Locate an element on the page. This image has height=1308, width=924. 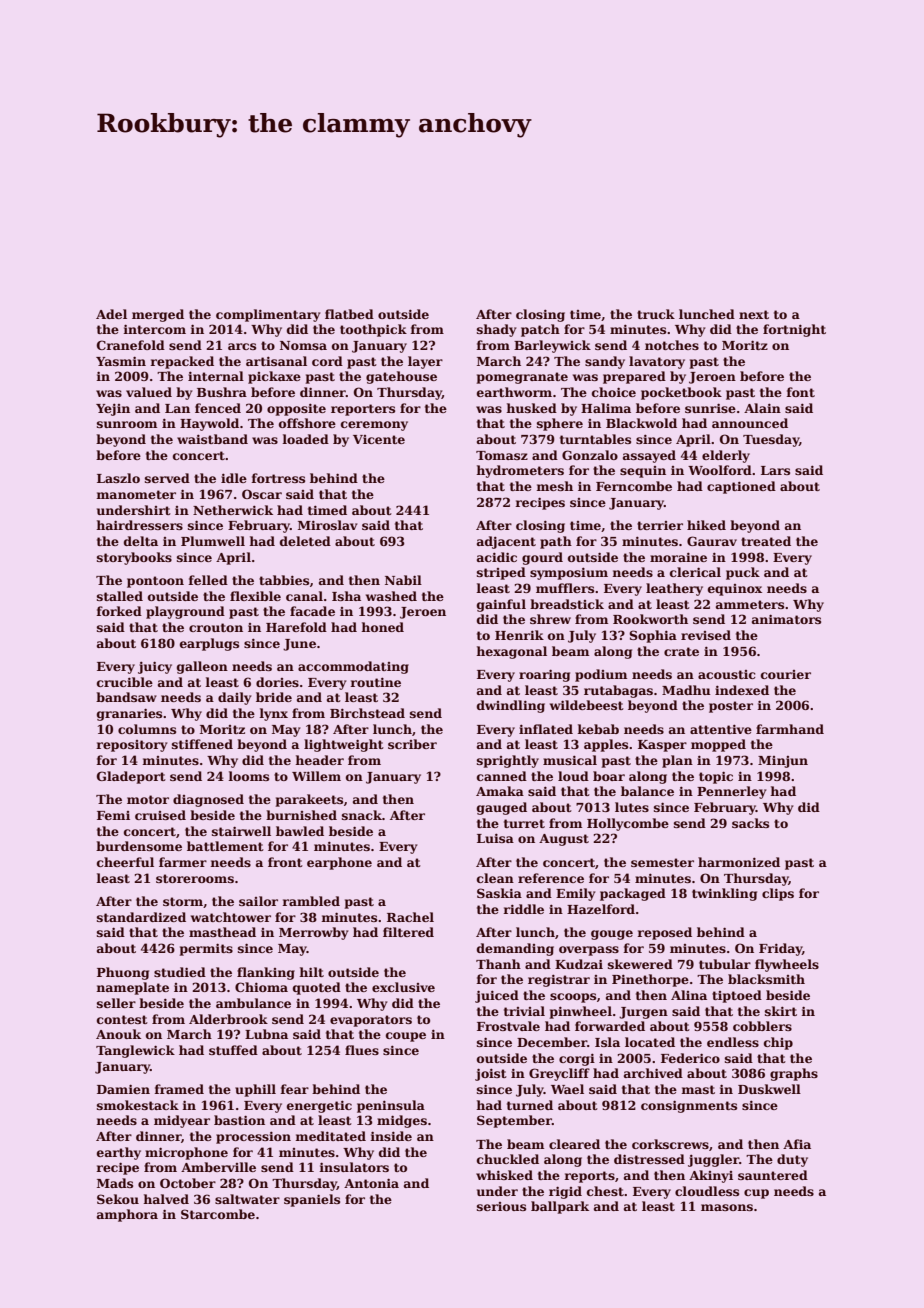
standardized is located at coordinates (141, 917).
